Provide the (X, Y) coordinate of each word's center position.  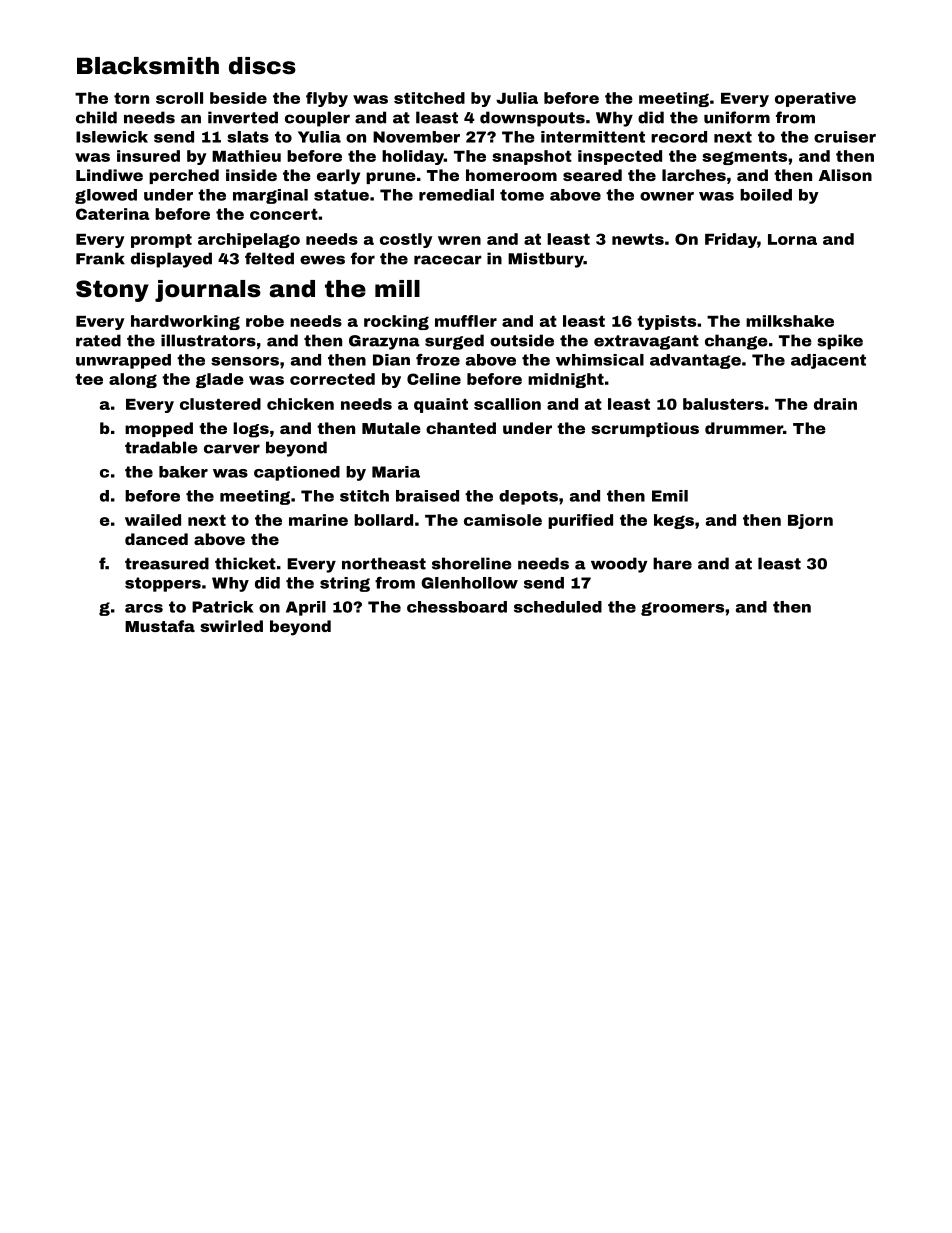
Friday (731, 240)
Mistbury (546, 260)
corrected (332, 379)
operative (815, 99)
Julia (517, 98)
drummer (744, 428)
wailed (153, 520)
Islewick (112, 137)
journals (208, 291)
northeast (384, 563)
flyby (327, 99)
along (133, 380)
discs (262, 66)
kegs (674, 521)
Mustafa (160, 626)
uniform (737, 117)
